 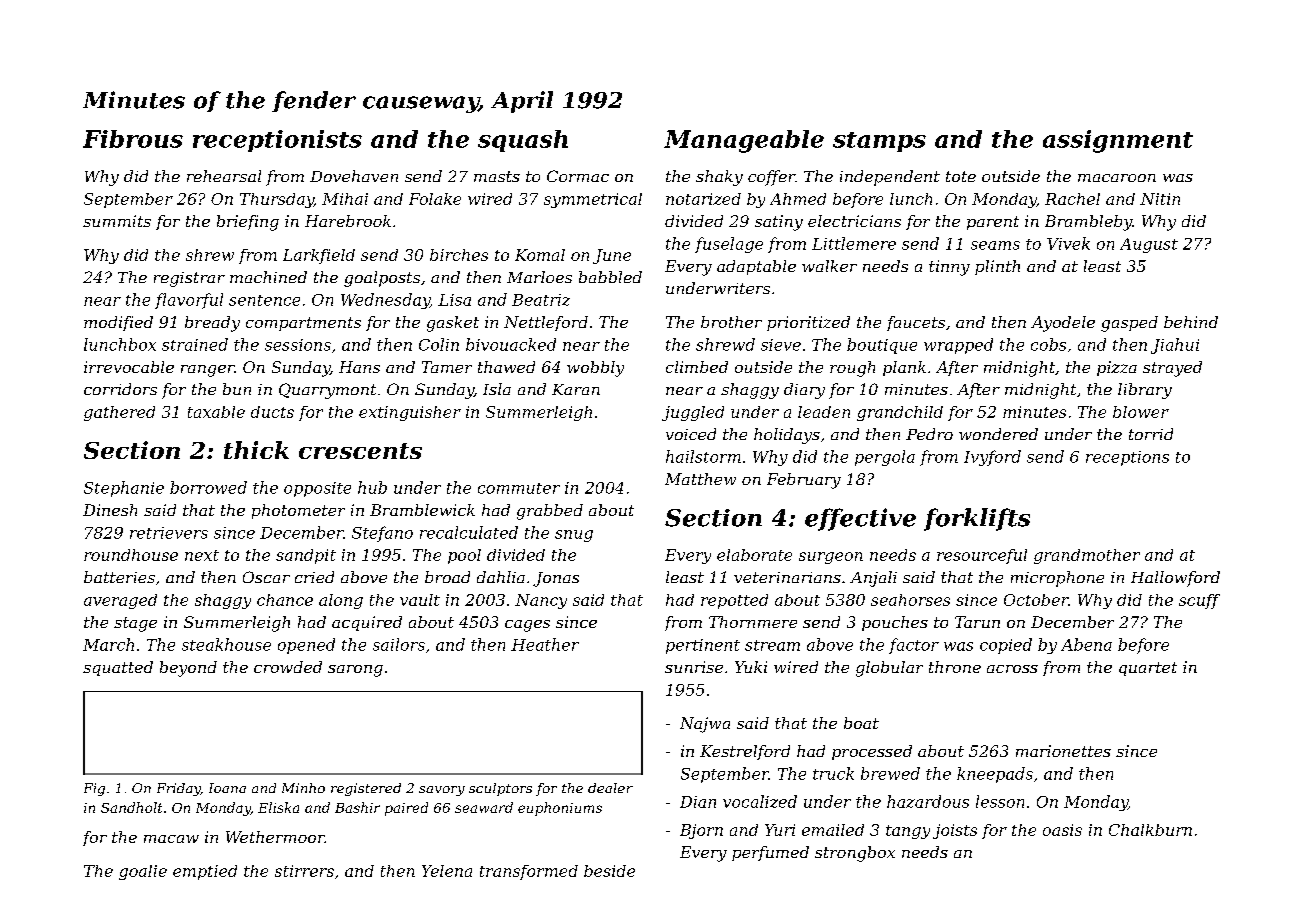 What do you see at coordinates (327, 391) in the screenshot?
I see `Quarrymont` at bounding box center [327, 391].
